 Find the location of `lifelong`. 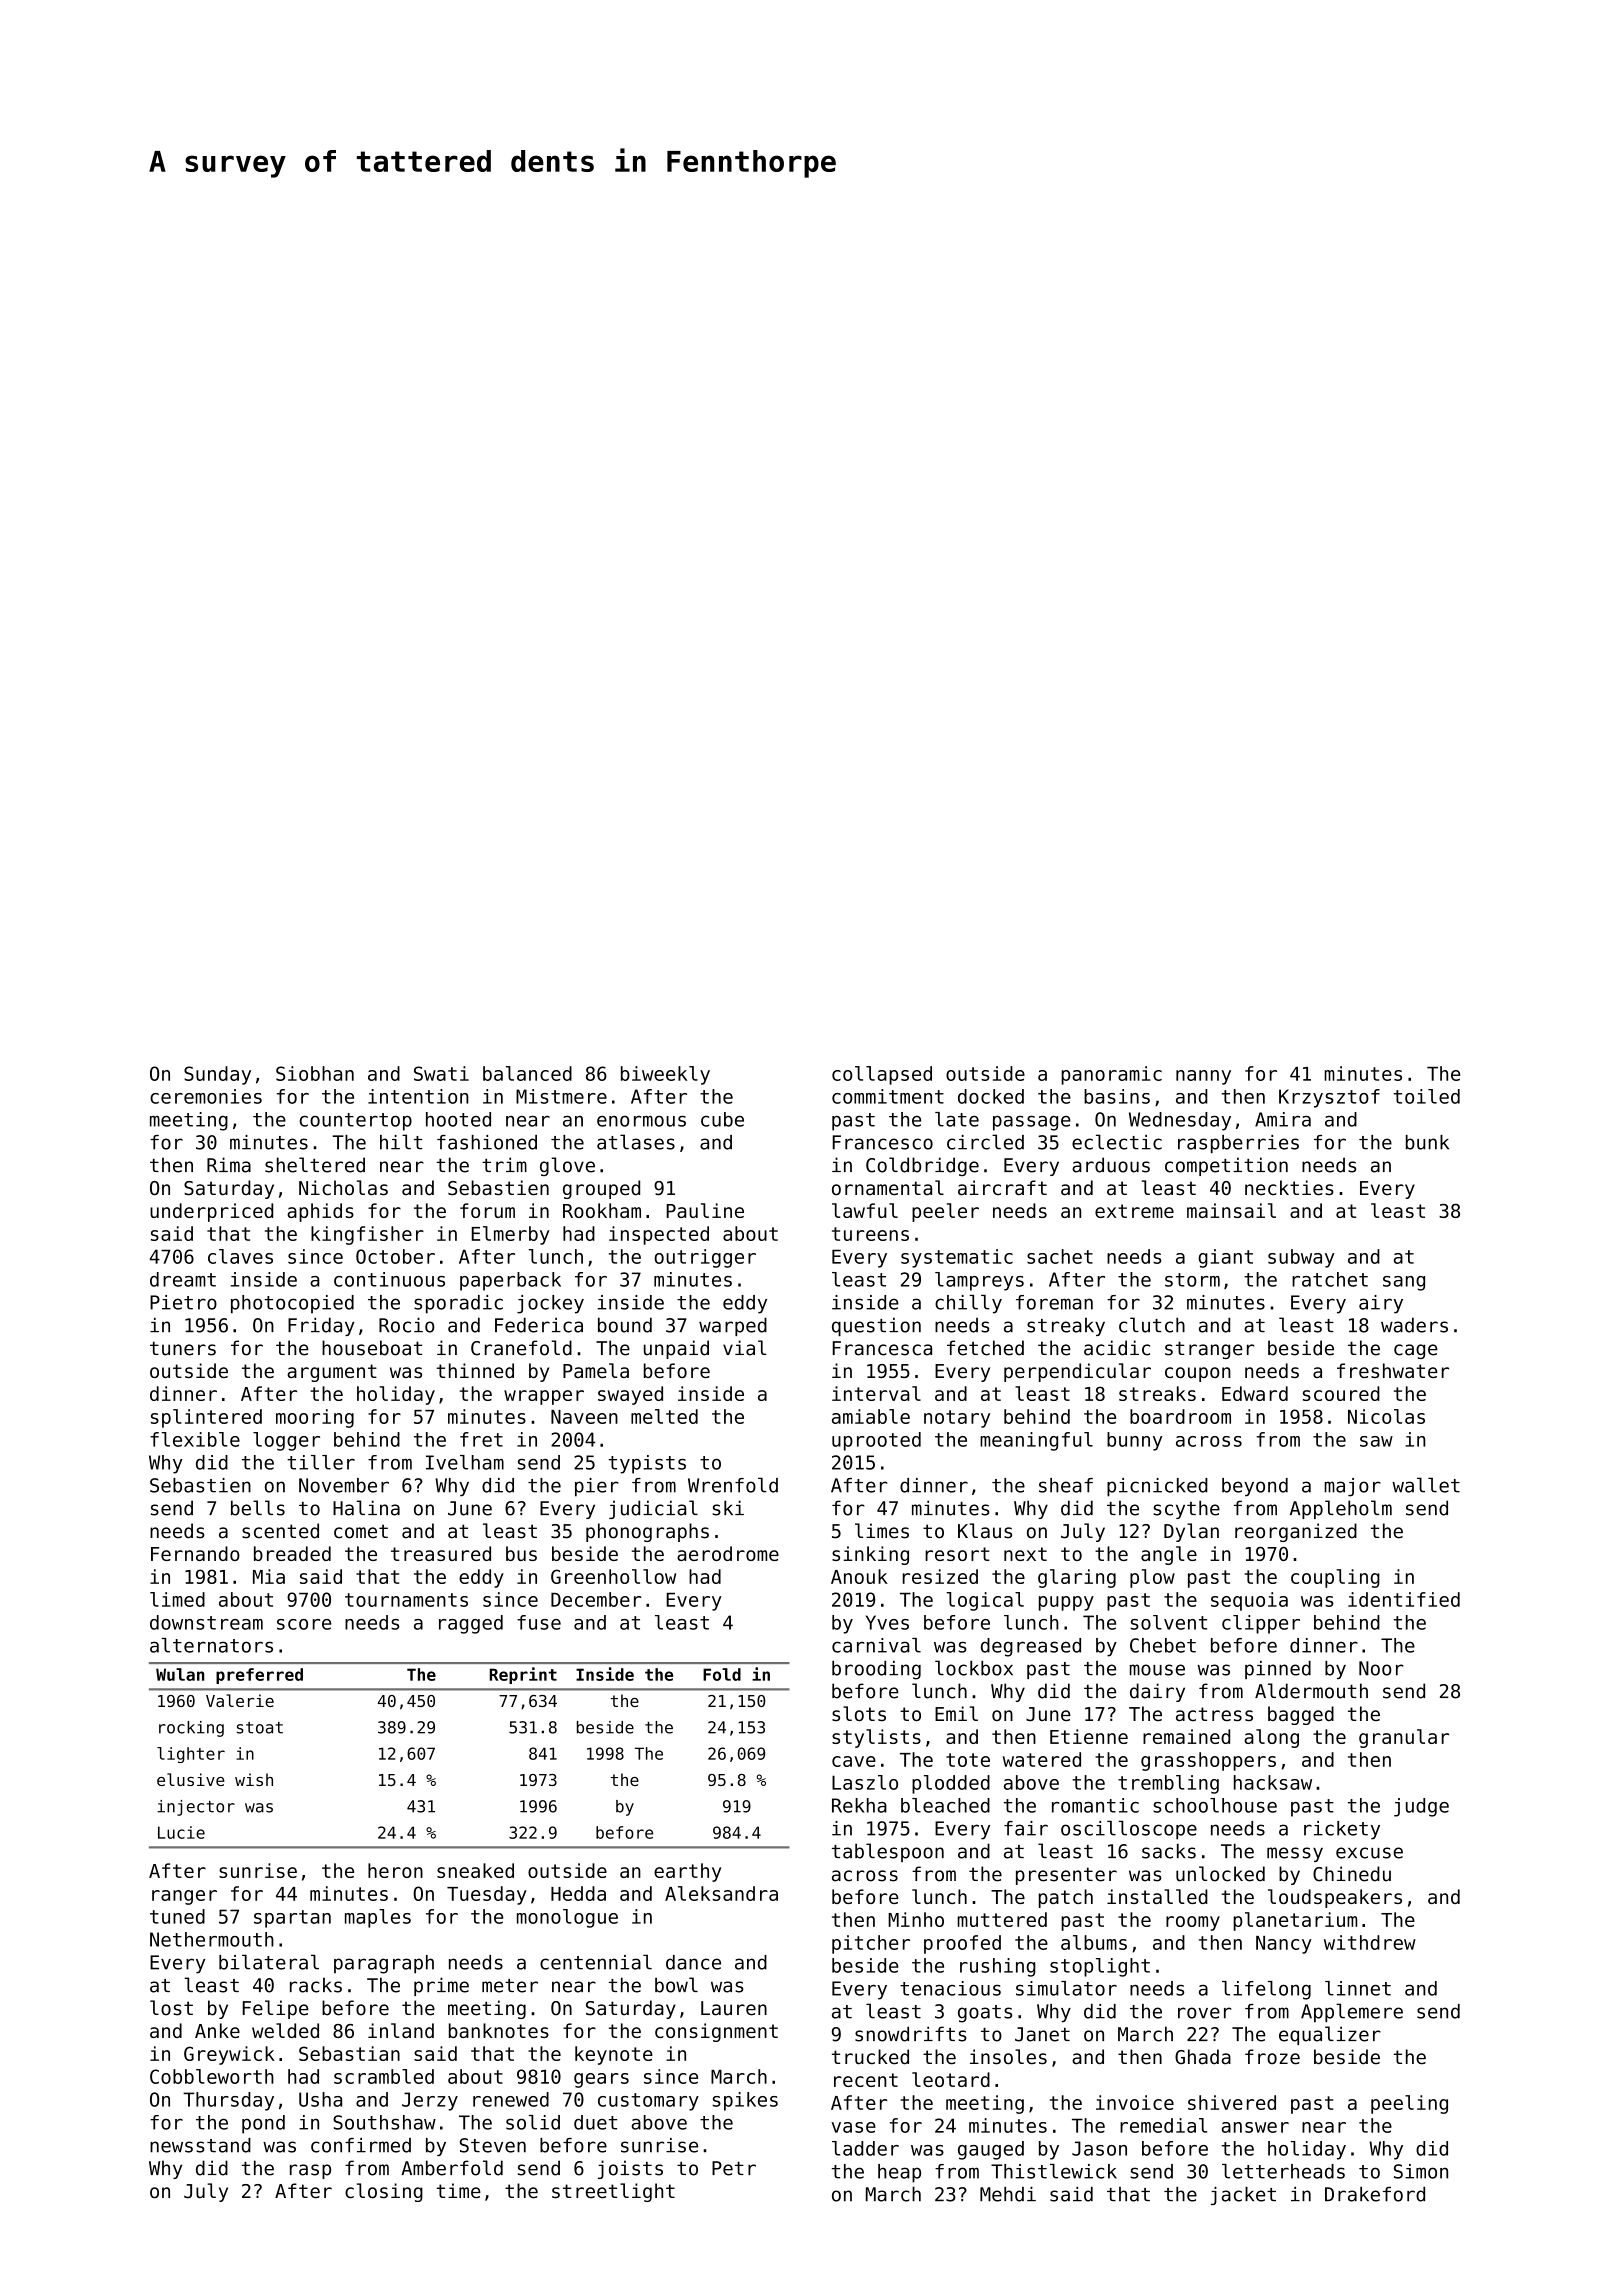

lifelong is located at coordinates (1266, 1990).
